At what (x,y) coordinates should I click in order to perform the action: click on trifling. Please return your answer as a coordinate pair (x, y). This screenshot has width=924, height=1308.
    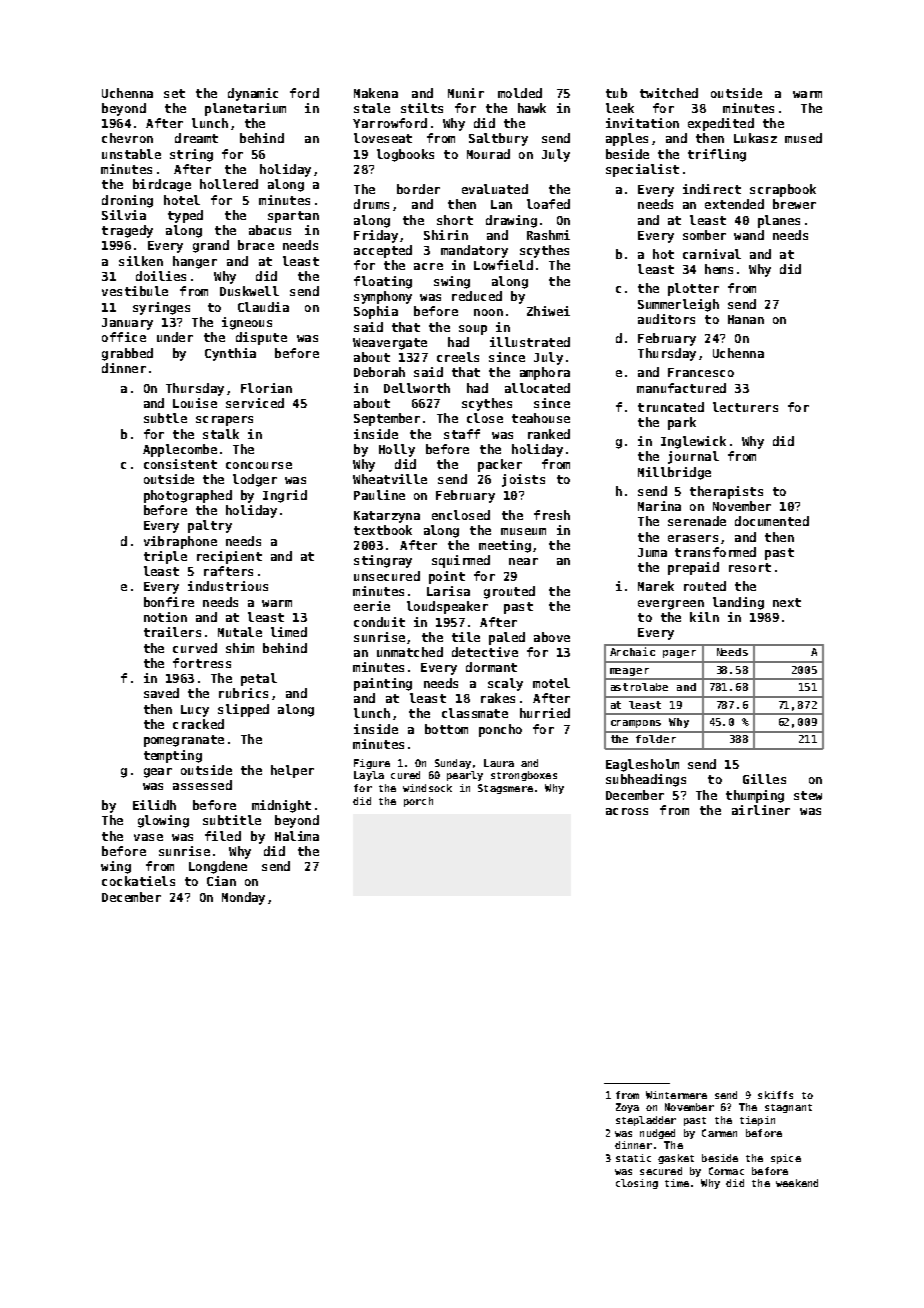
    Looking at the image, I should click on (717, 155).
